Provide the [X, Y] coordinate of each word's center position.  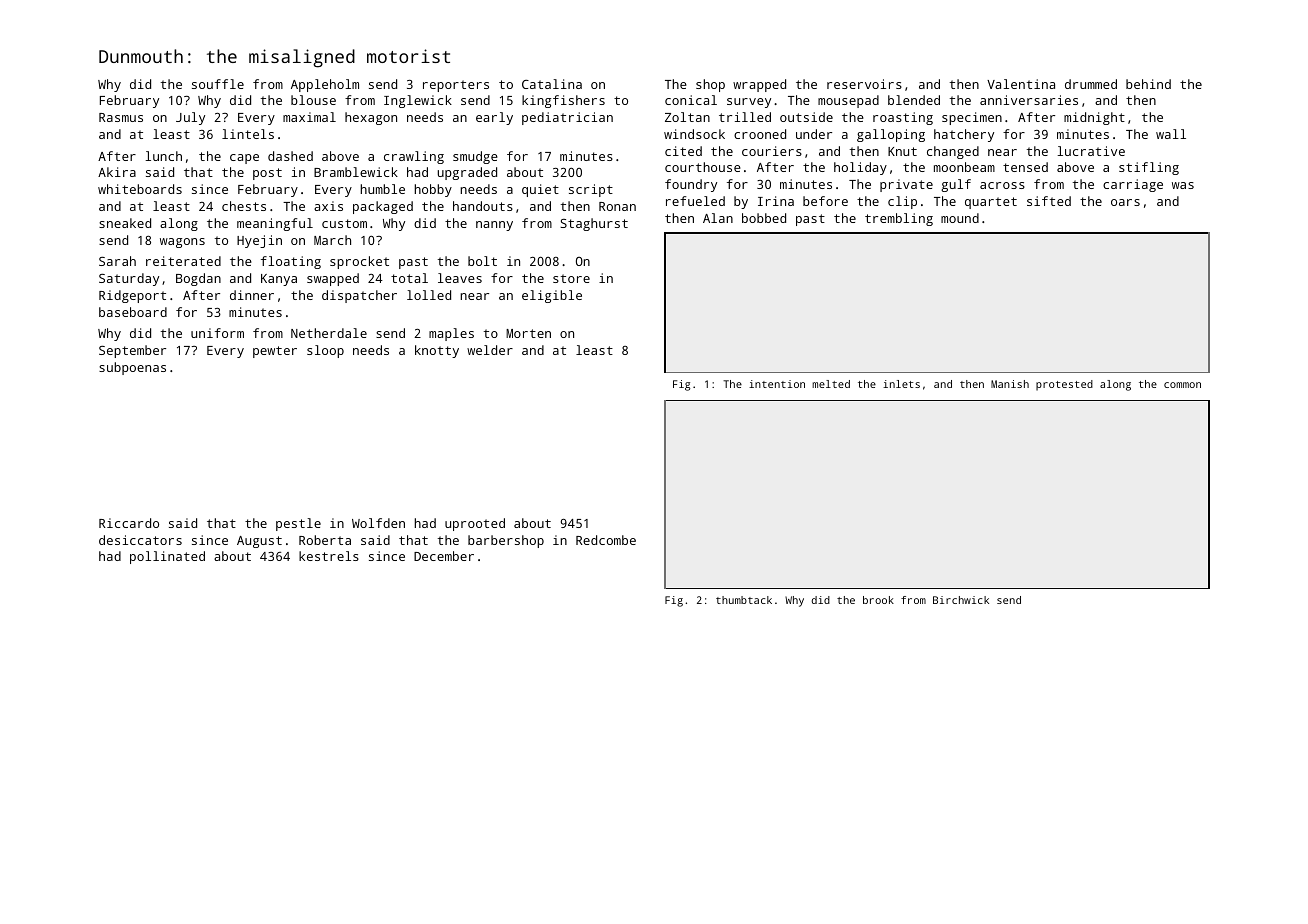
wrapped [759, 85]
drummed [1091, 84]
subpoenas [132, 368]
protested [1064, 385]
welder [490, 350]
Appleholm [325, 85]
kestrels [329, 556]
